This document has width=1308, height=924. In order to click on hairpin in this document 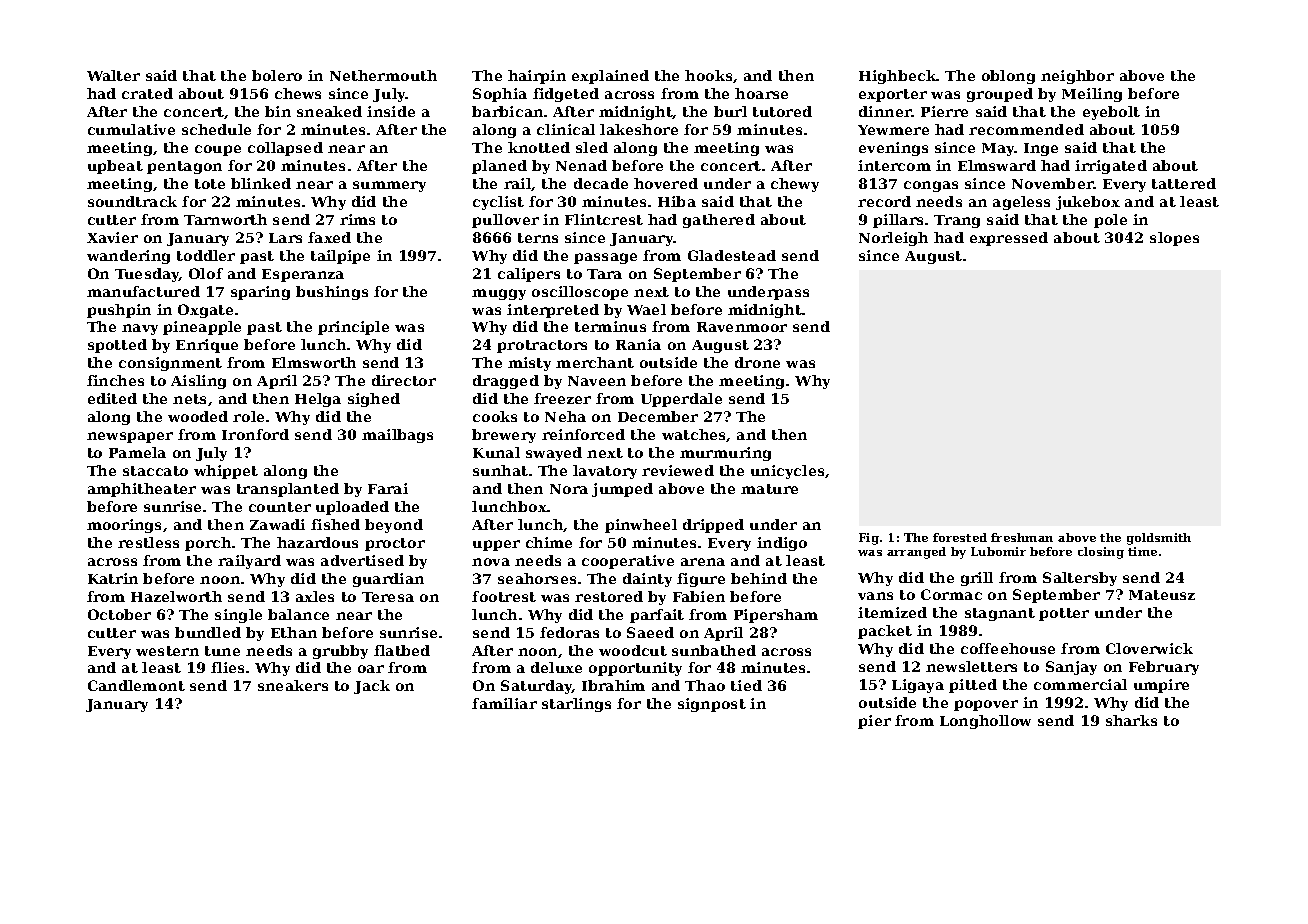, I will do `click(537, 77)`.
